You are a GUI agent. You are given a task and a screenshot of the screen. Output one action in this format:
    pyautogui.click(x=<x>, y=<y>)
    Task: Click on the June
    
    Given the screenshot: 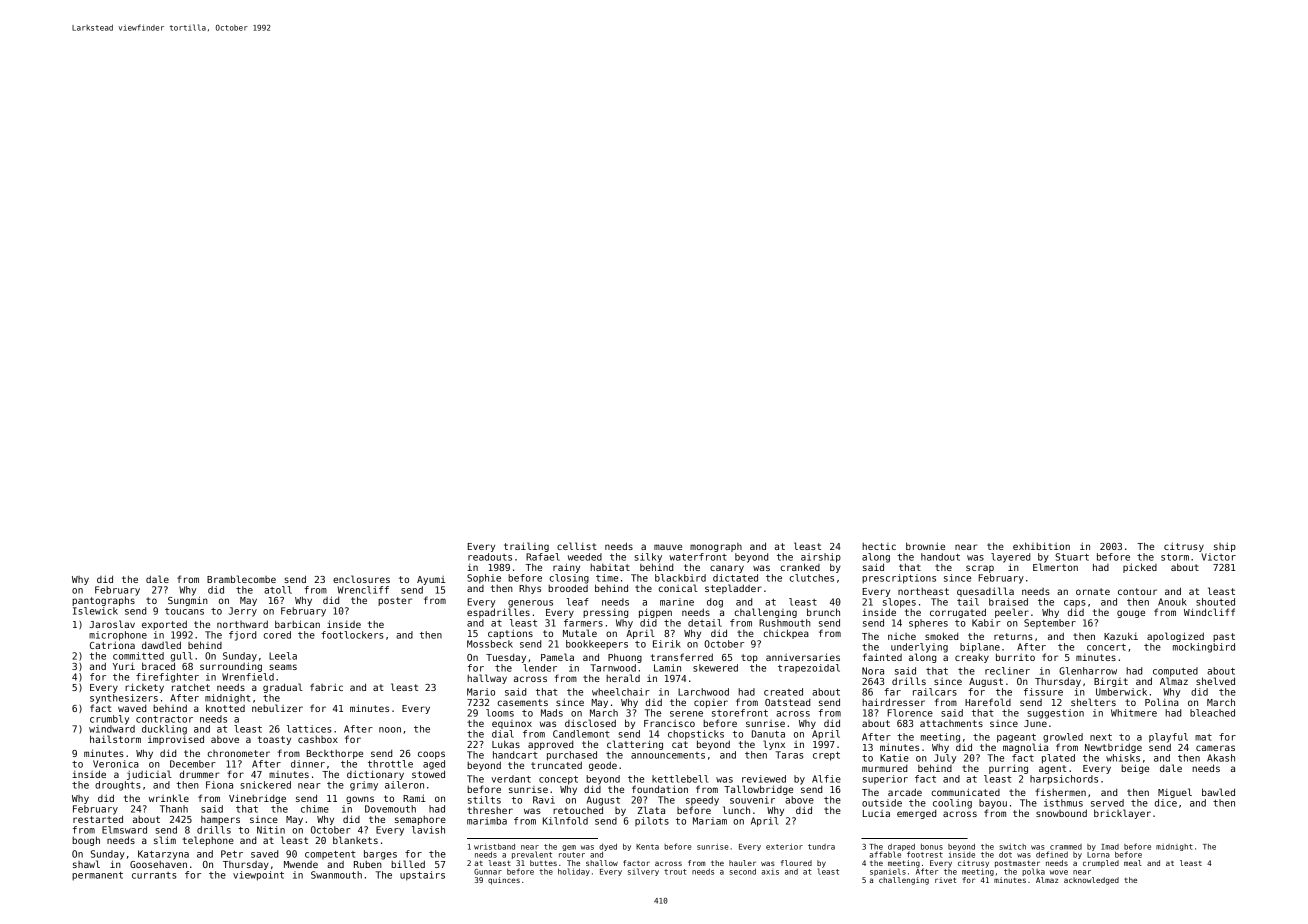 What is the action you would take?
    pyautogui.click(x=1035, y=723)
